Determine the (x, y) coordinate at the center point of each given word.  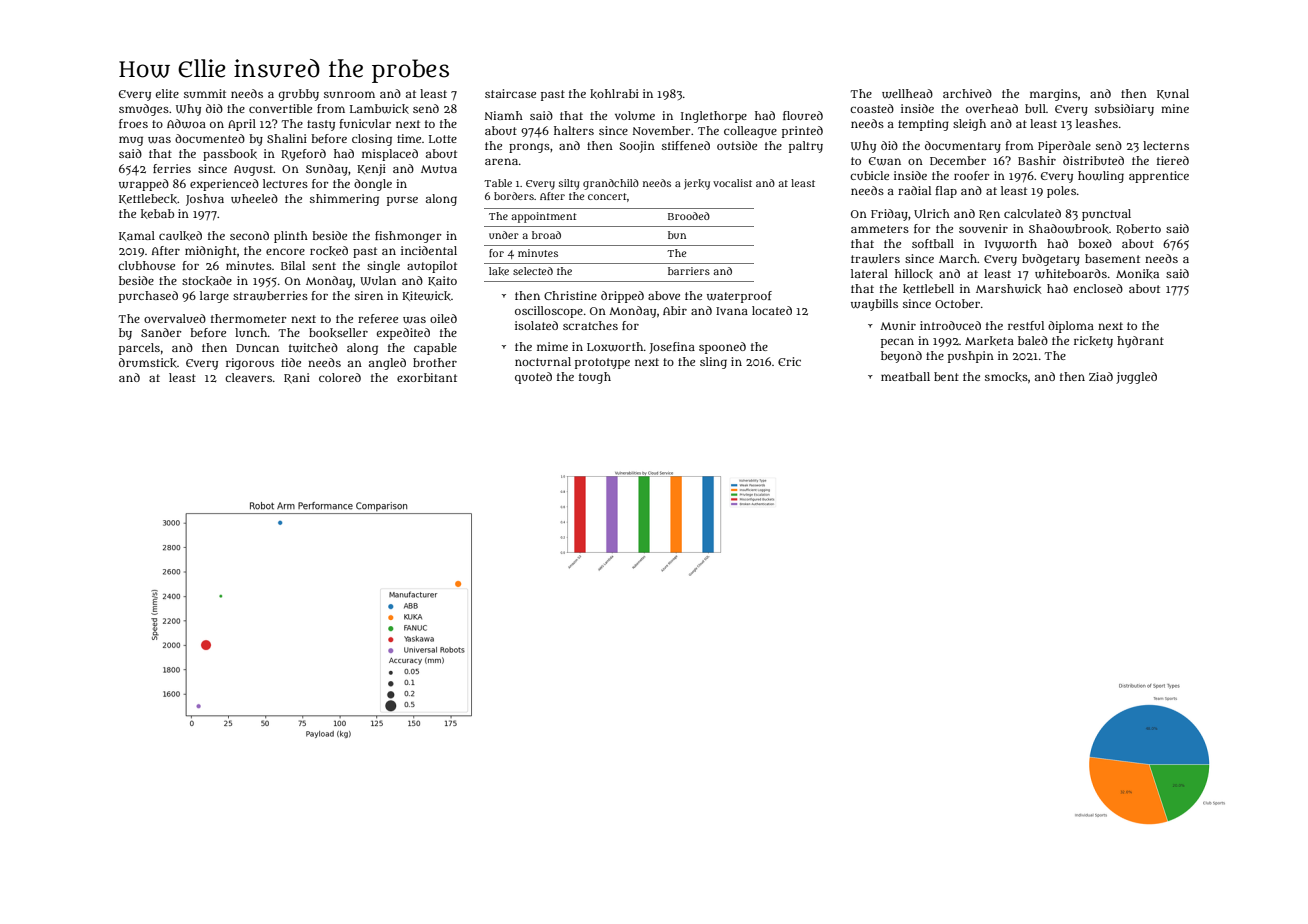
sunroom (349, 94)
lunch (251, 332)
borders (514, 196)
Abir (675, 310)
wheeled (254, 199)
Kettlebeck (148, 199)
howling (1101, 177)
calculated (1032, 213)
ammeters (880, 229)
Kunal (1173, 94)
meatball (905, 376)
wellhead (907, 94)
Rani (297, 378)
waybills (874, 305)
